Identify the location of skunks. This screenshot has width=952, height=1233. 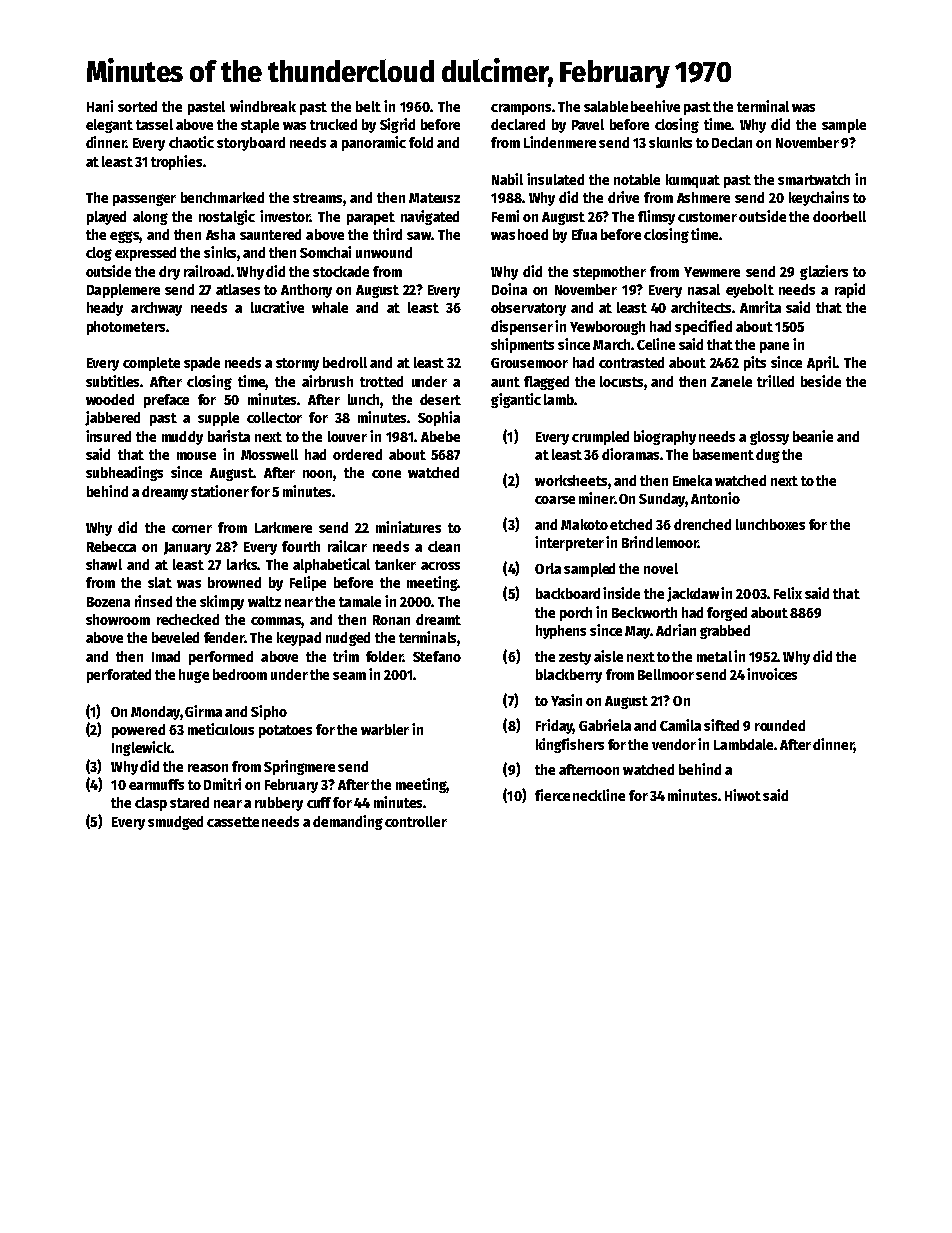
(670, 142).
